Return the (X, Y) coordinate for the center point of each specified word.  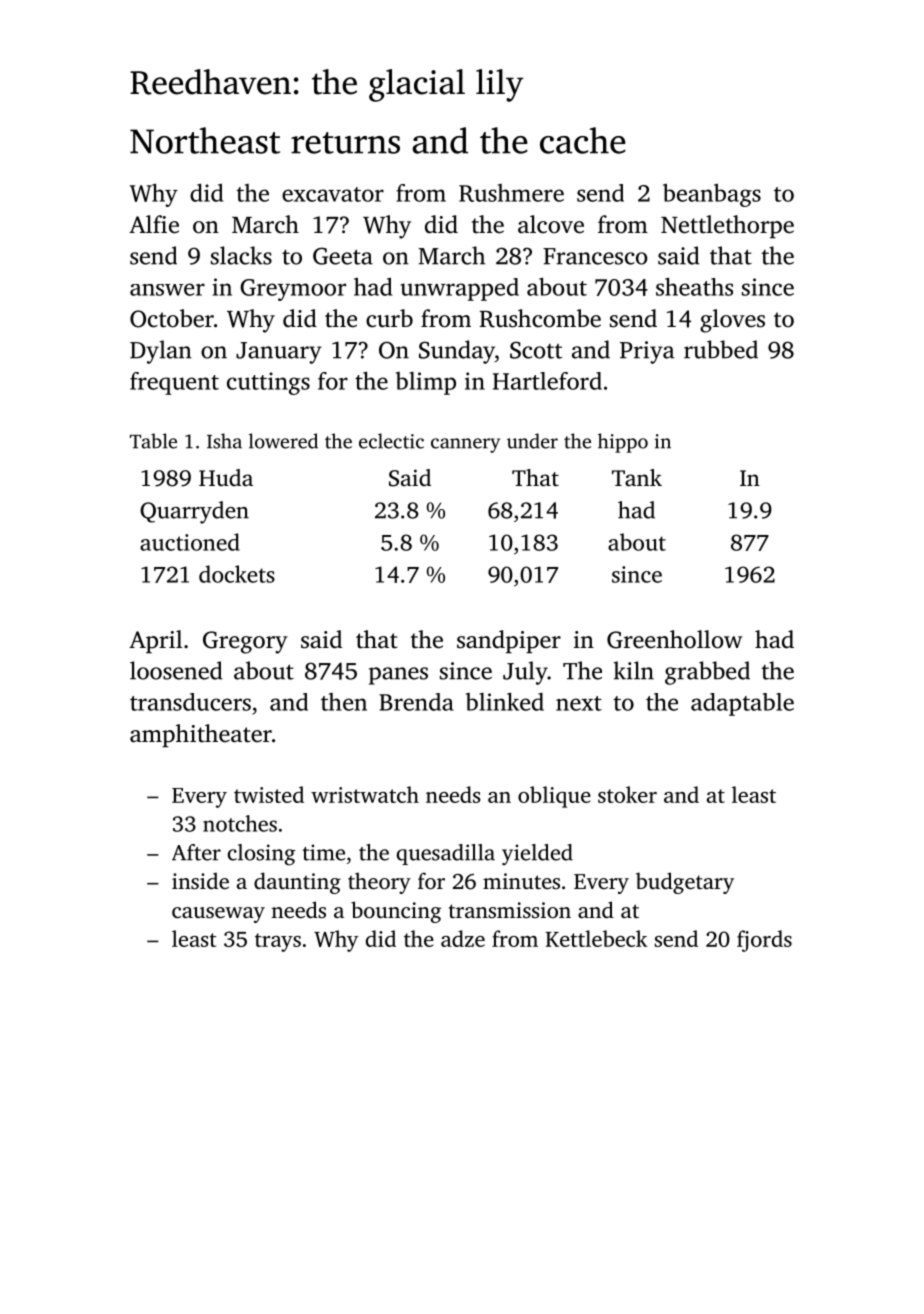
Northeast (205, 140)
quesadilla (446, 854)
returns (345, 143)
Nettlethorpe (727, 227)
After (196, 852)
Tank (637, 477)
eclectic (391, 441)
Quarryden (194, 512)
